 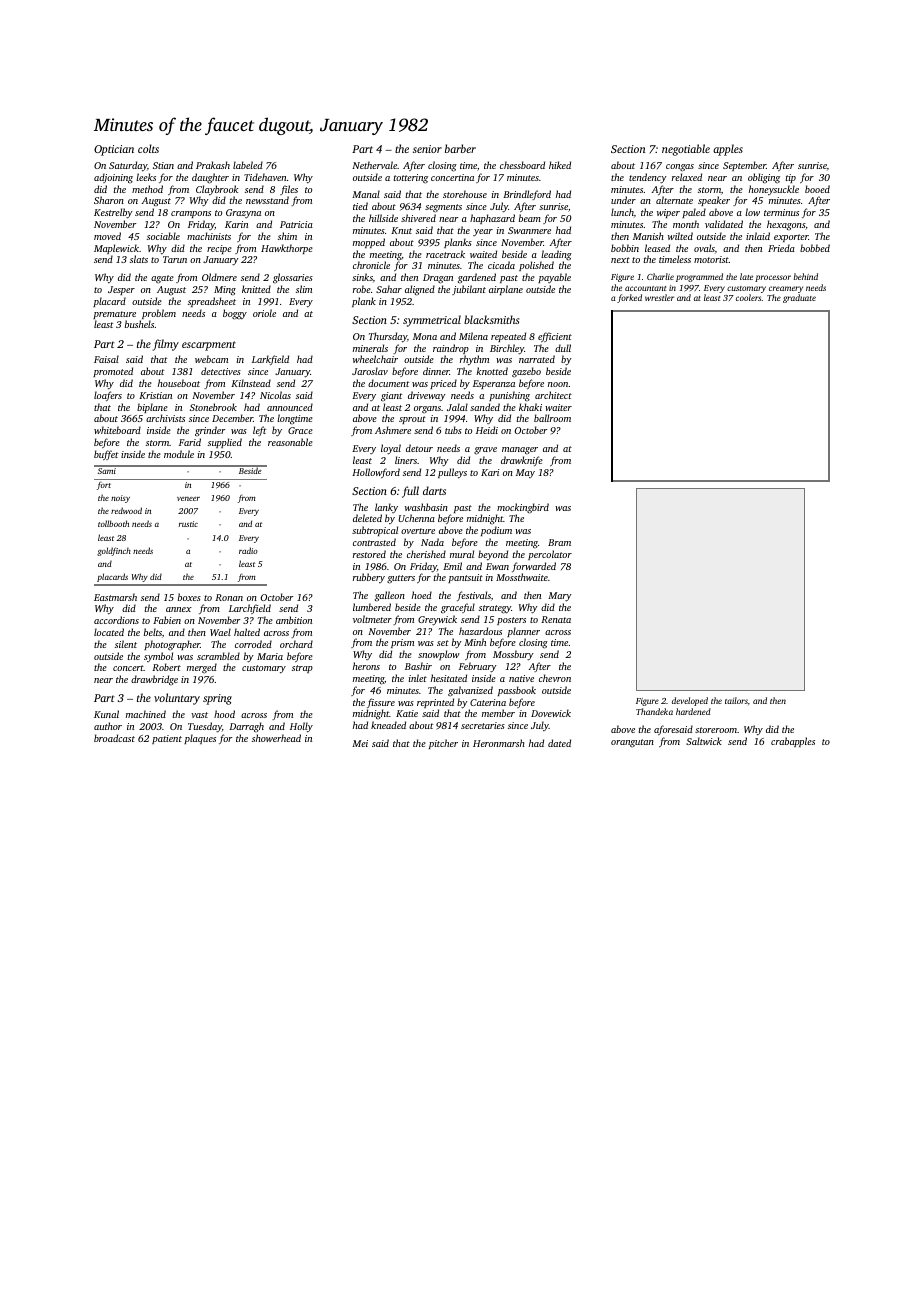 I want to click on minerals, so click(x=370, y=348).
